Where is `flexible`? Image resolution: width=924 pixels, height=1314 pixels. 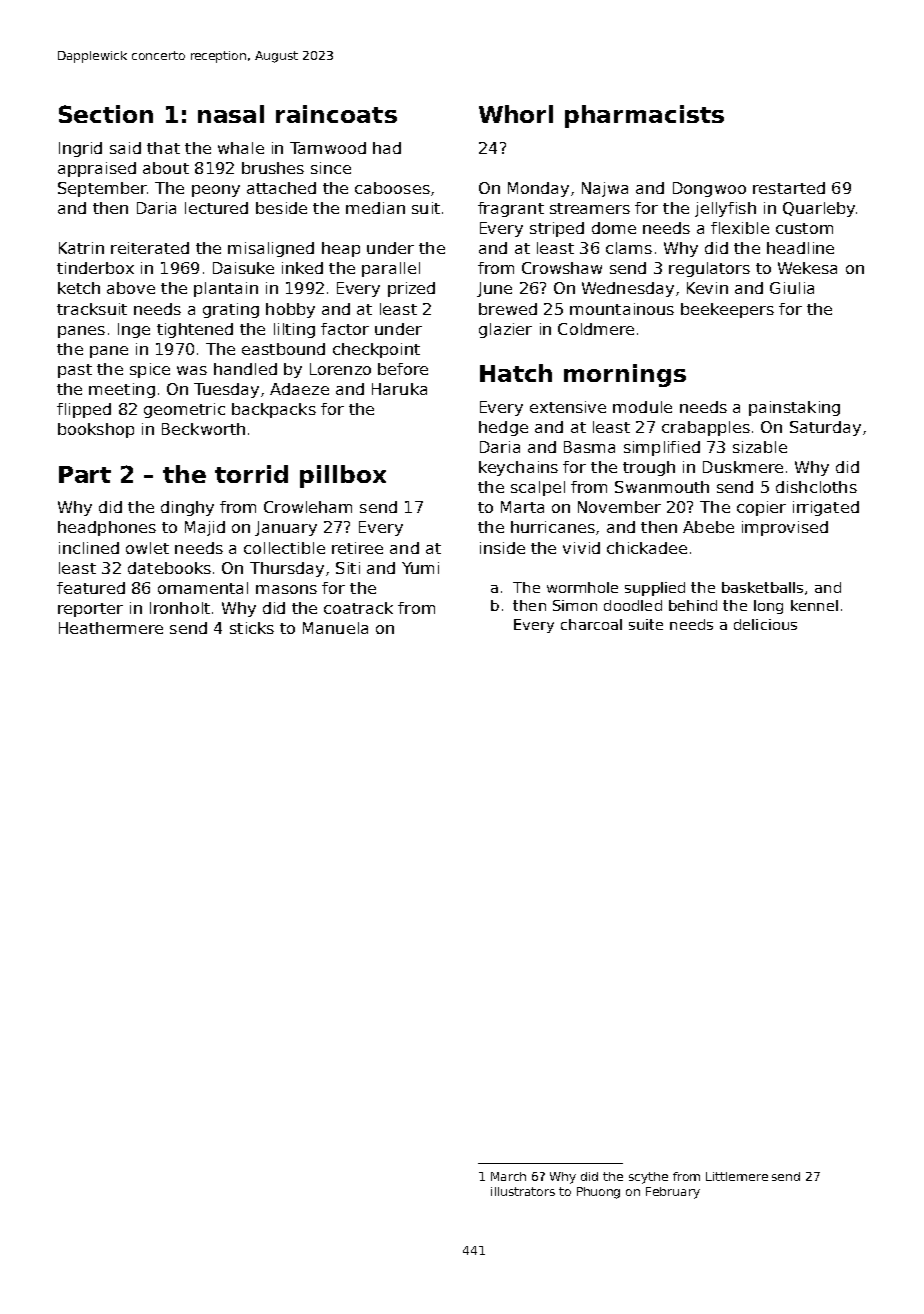 flexible is located at coordinates (740, 228).
